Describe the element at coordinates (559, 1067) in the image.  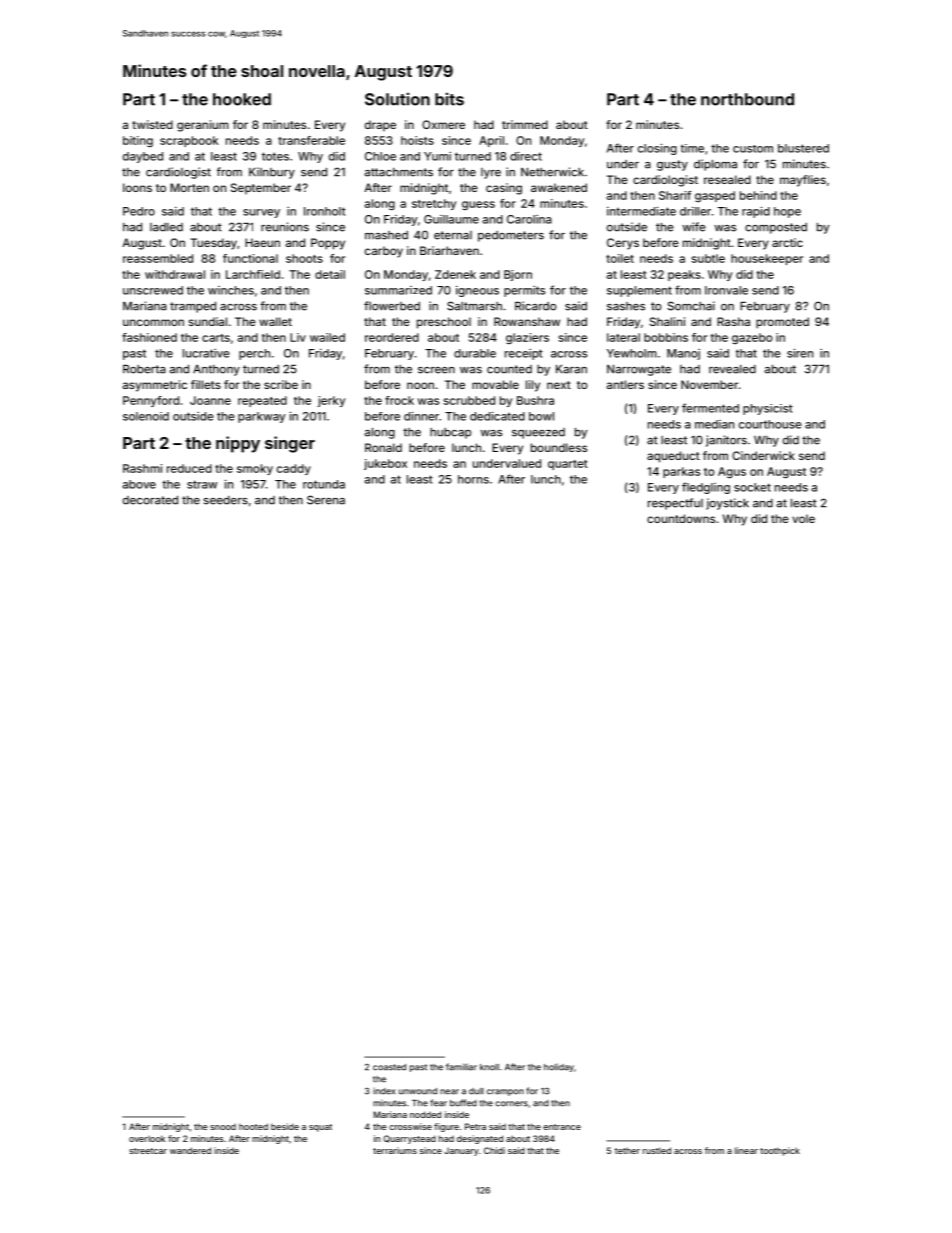
I see `holiday` at that location.
